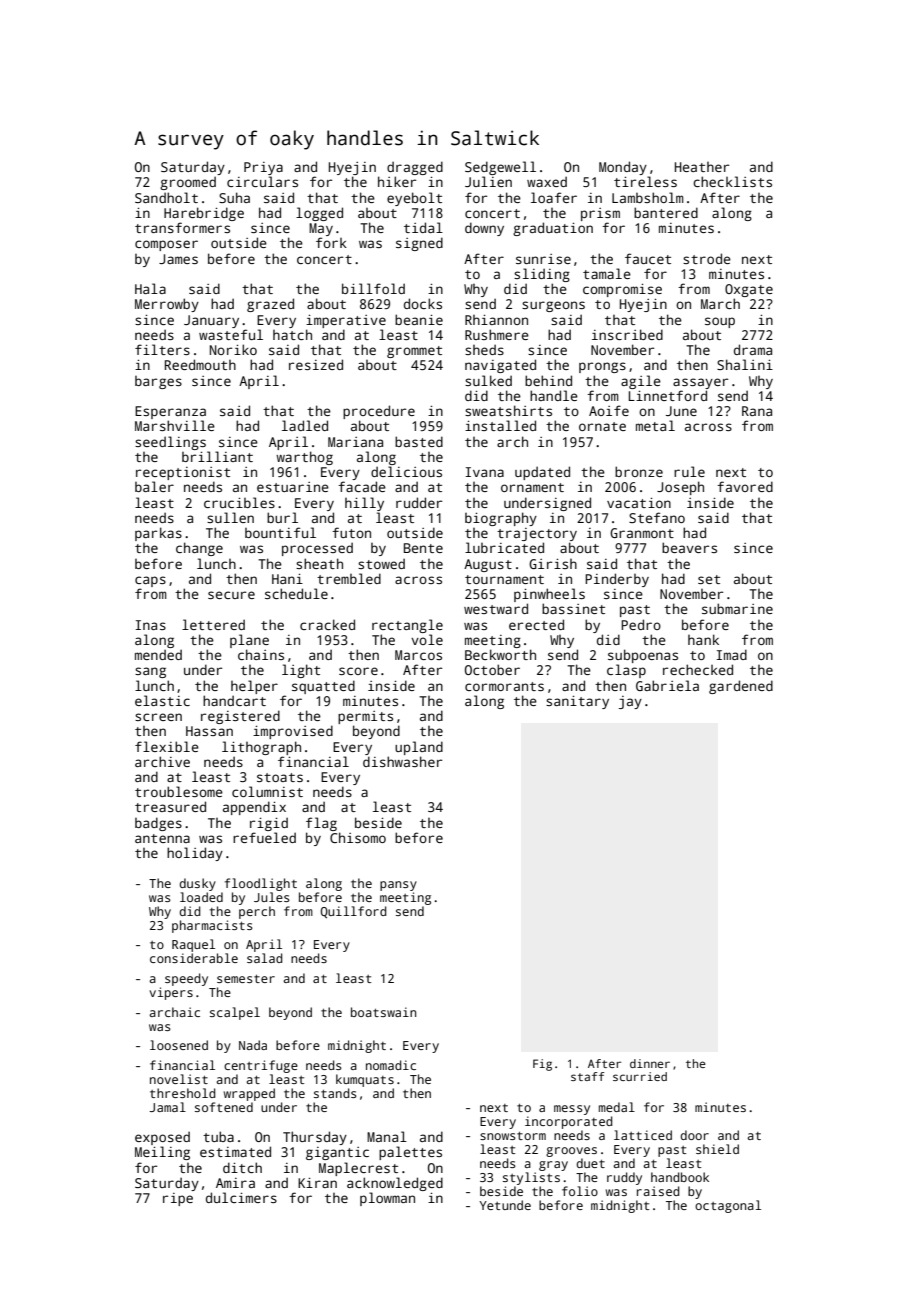 This screenshot has height=1316, width=908. Describe the element at coordinates (419, 441) in the screenshot. I see `basted` at that location.
